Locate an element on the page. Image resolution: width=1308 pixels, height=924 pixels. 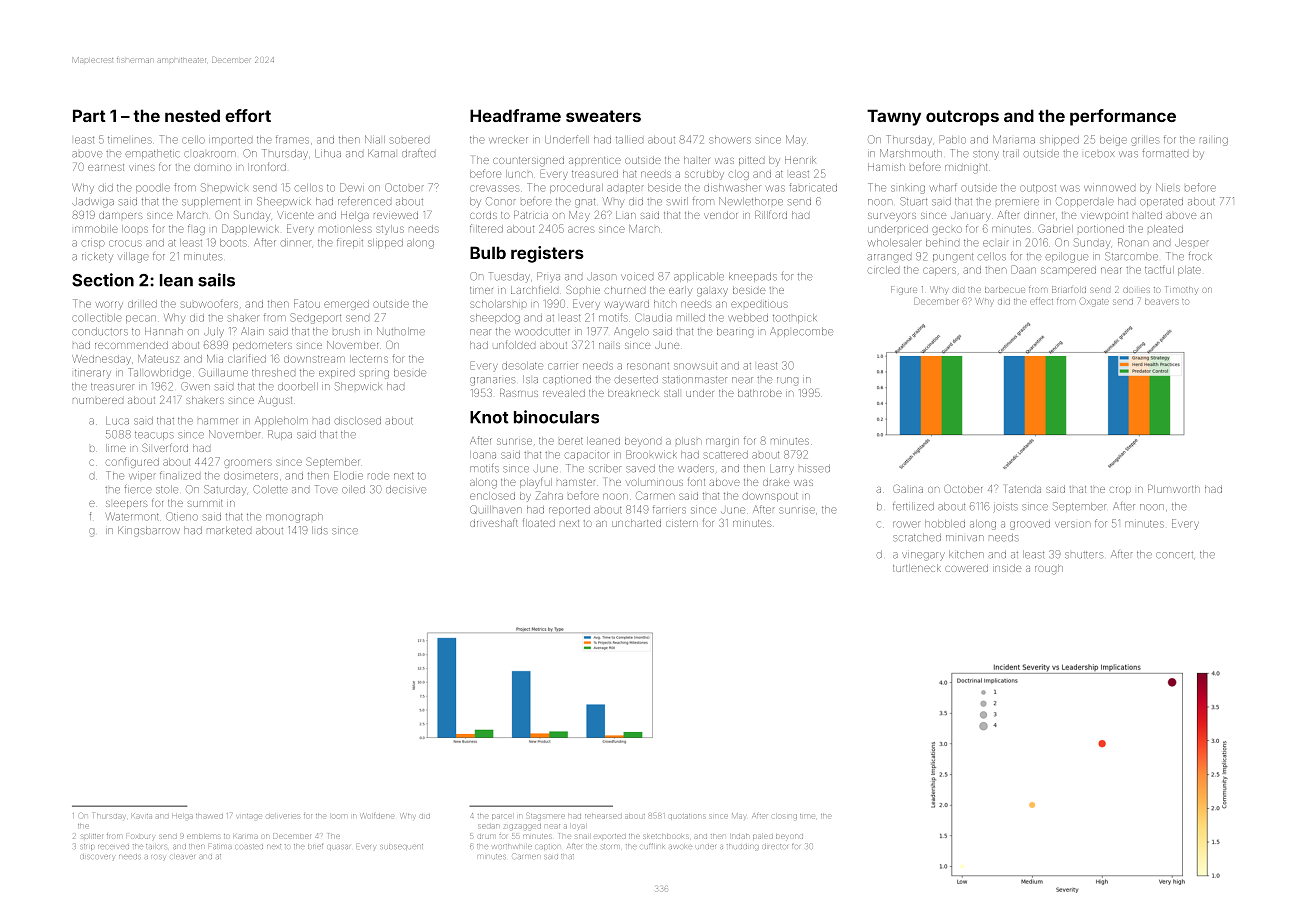
tallied is located at coordinates (629, 140).
